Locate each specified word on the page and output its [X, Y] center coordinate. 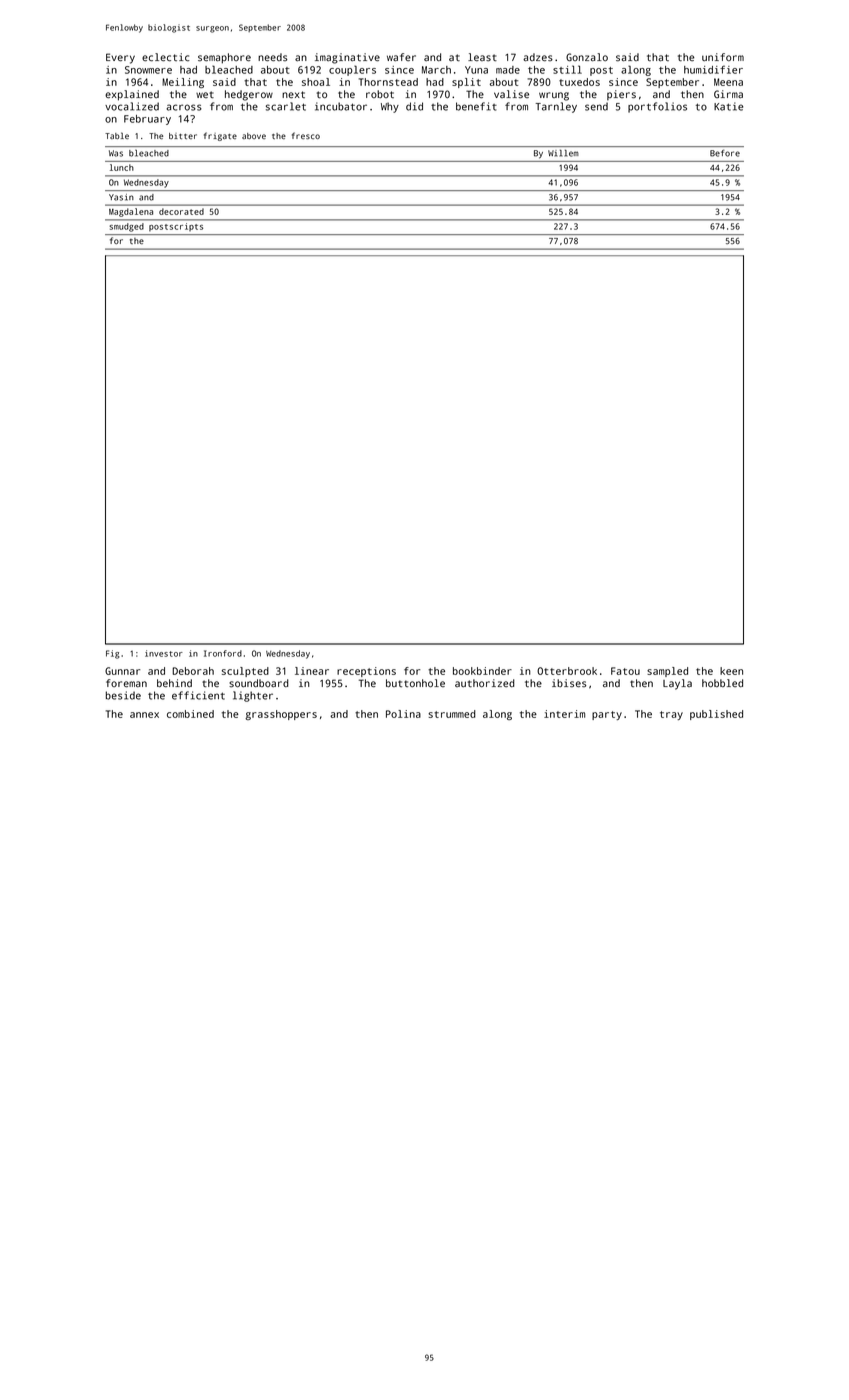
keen [731, 671]
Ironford [223, 653]
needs [272, 57]
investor [164, 653]
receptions [366, 672]
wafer [401, 57]
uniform [723, 57]
